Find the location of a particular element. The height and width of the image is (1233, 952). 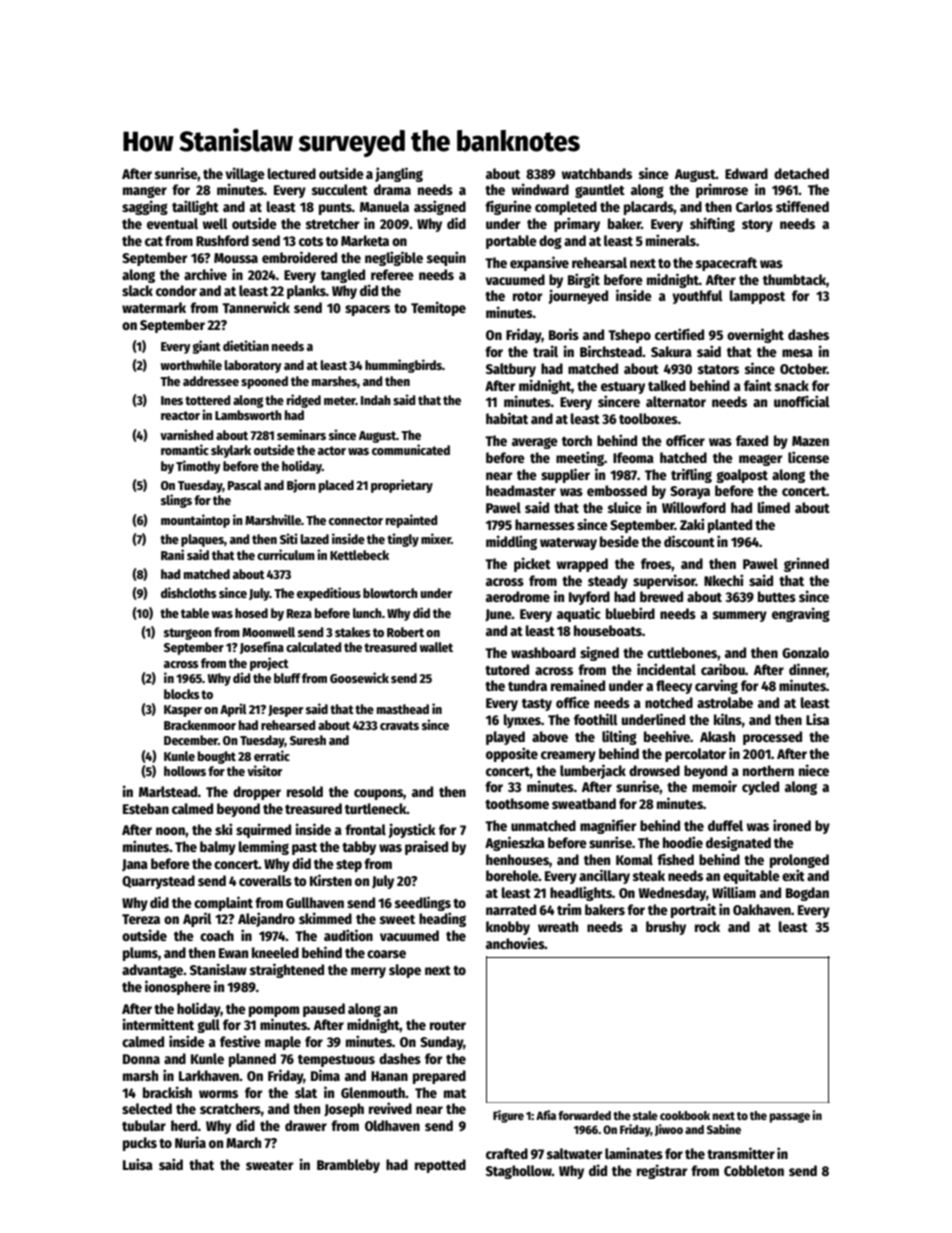

rotor is located at coordinates (527, 296).
